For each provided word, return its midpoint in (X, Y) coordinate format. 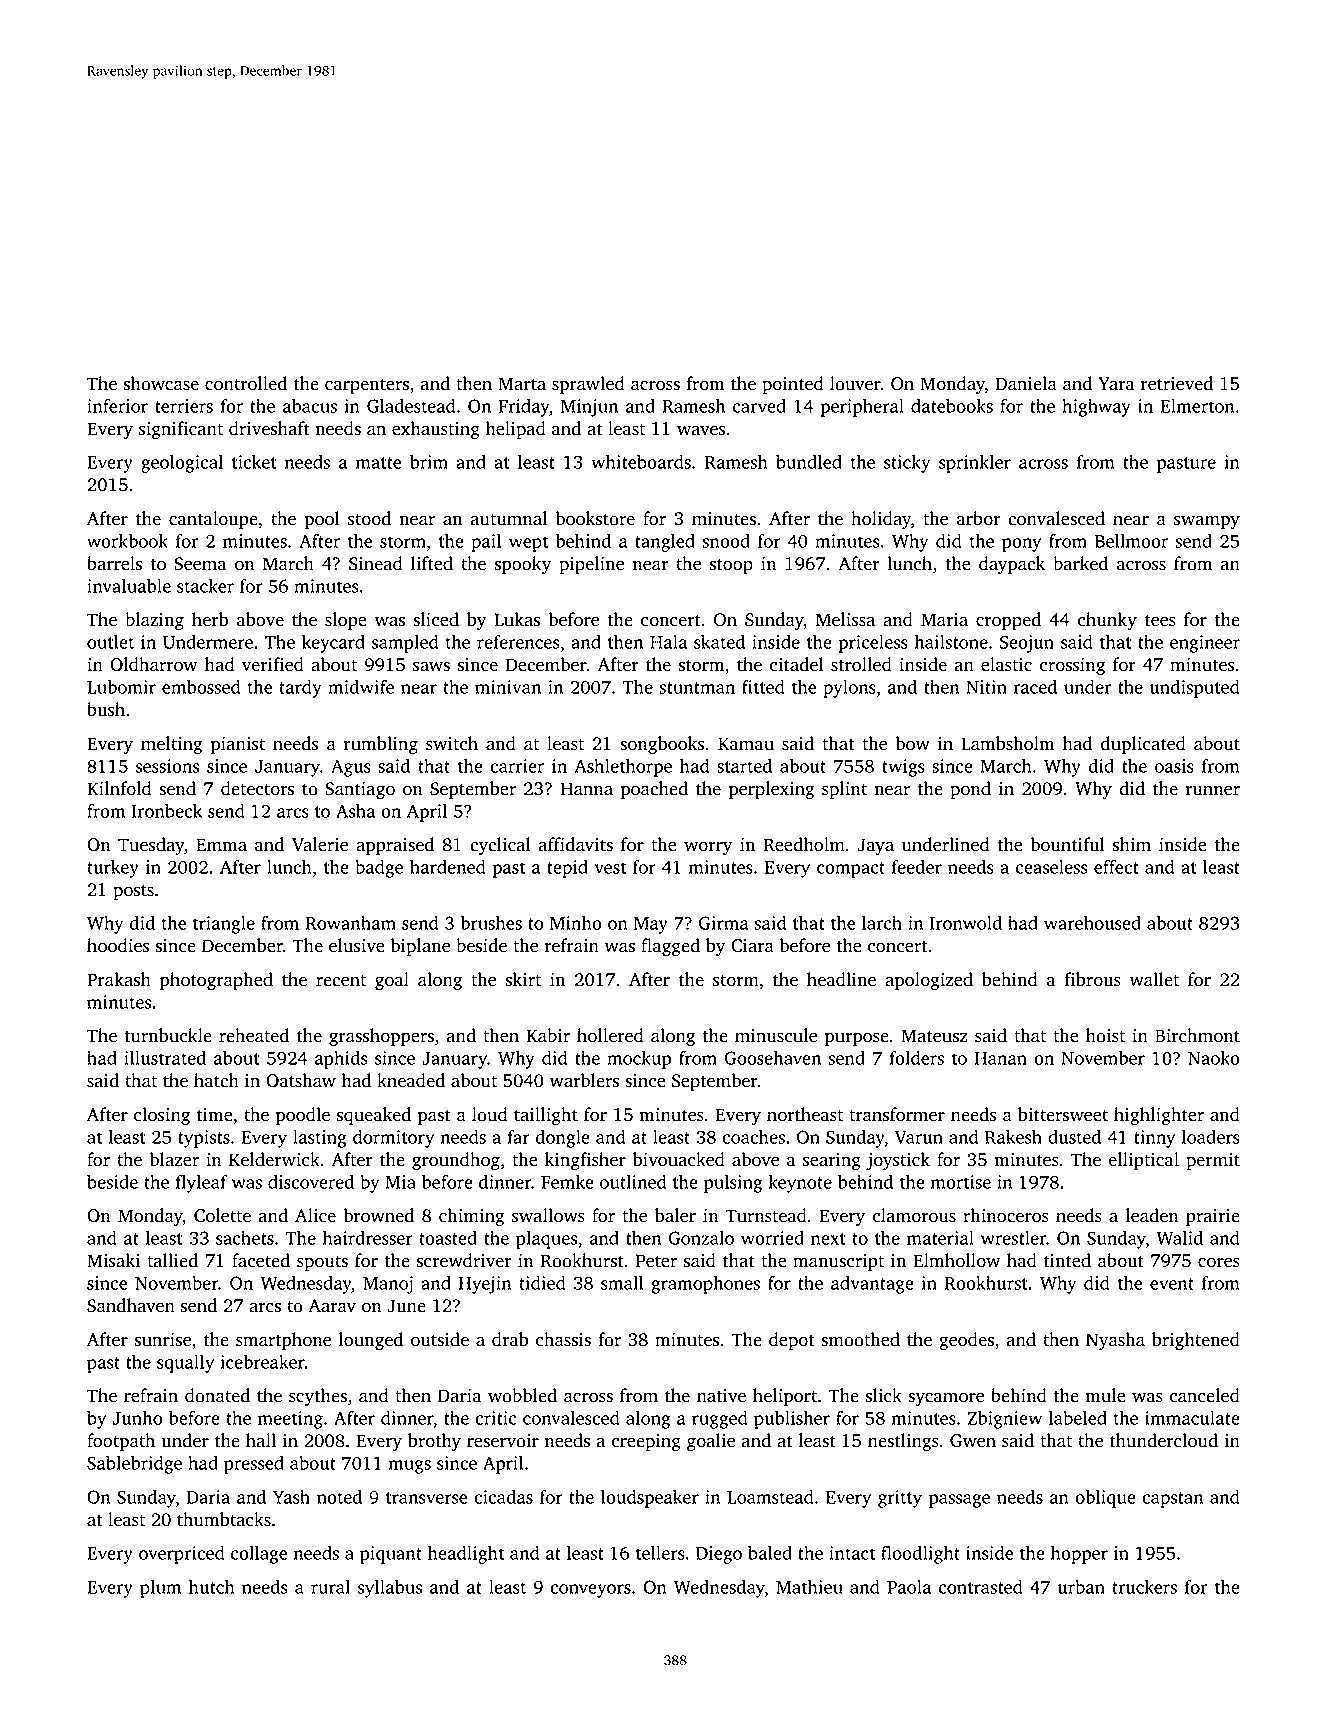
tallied (172, 1260)
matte (379, 463)
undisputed (1195, 689)
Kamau (746, 744)
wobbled (522, 1395)
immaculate (1192, 1418)
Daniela (1026, 383)
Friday (523, 408)
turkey (113, 869)
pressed (254, 1465)
